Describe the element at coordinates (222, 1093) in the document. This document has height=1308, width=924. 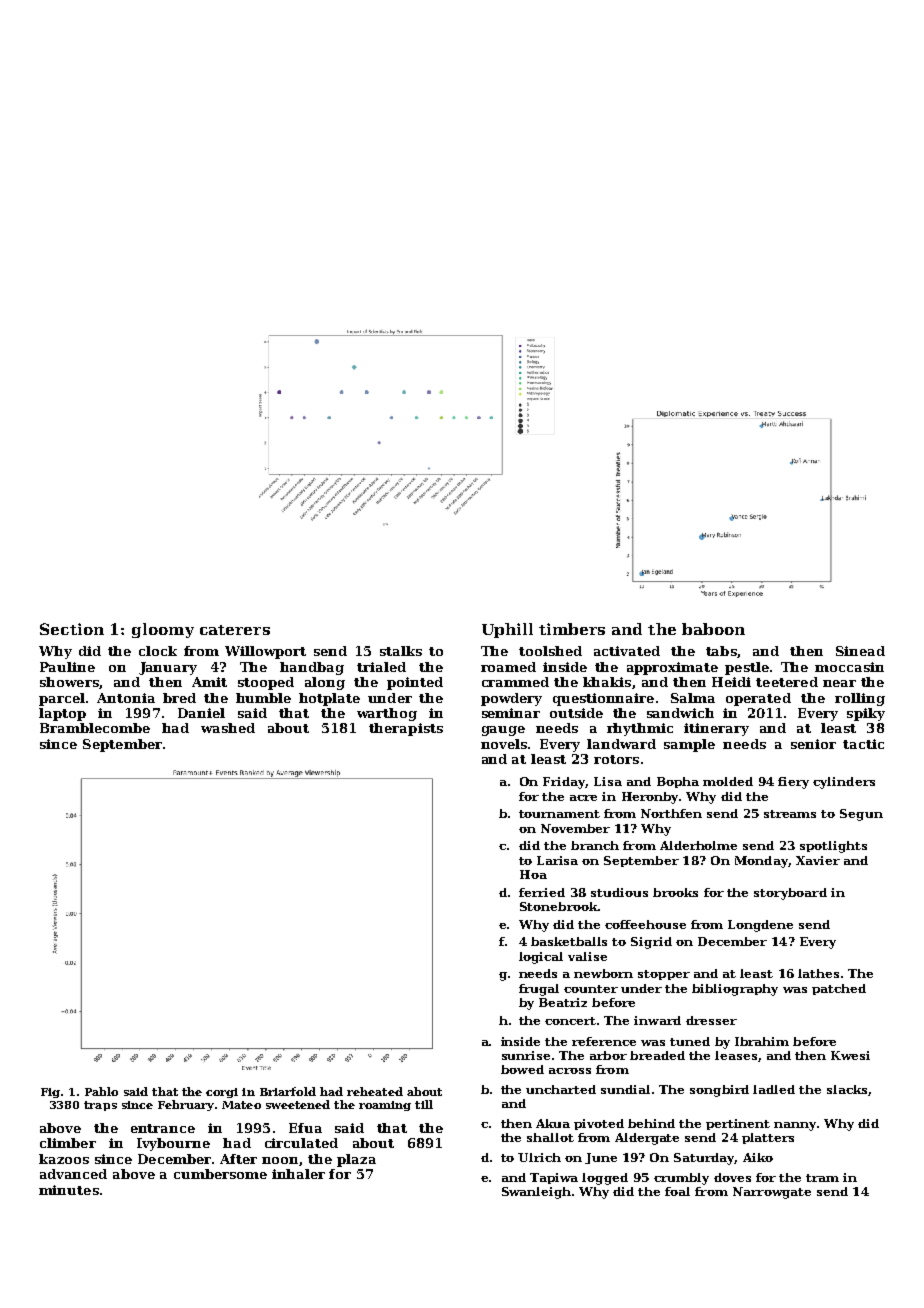
I see `corgi` at that location.
